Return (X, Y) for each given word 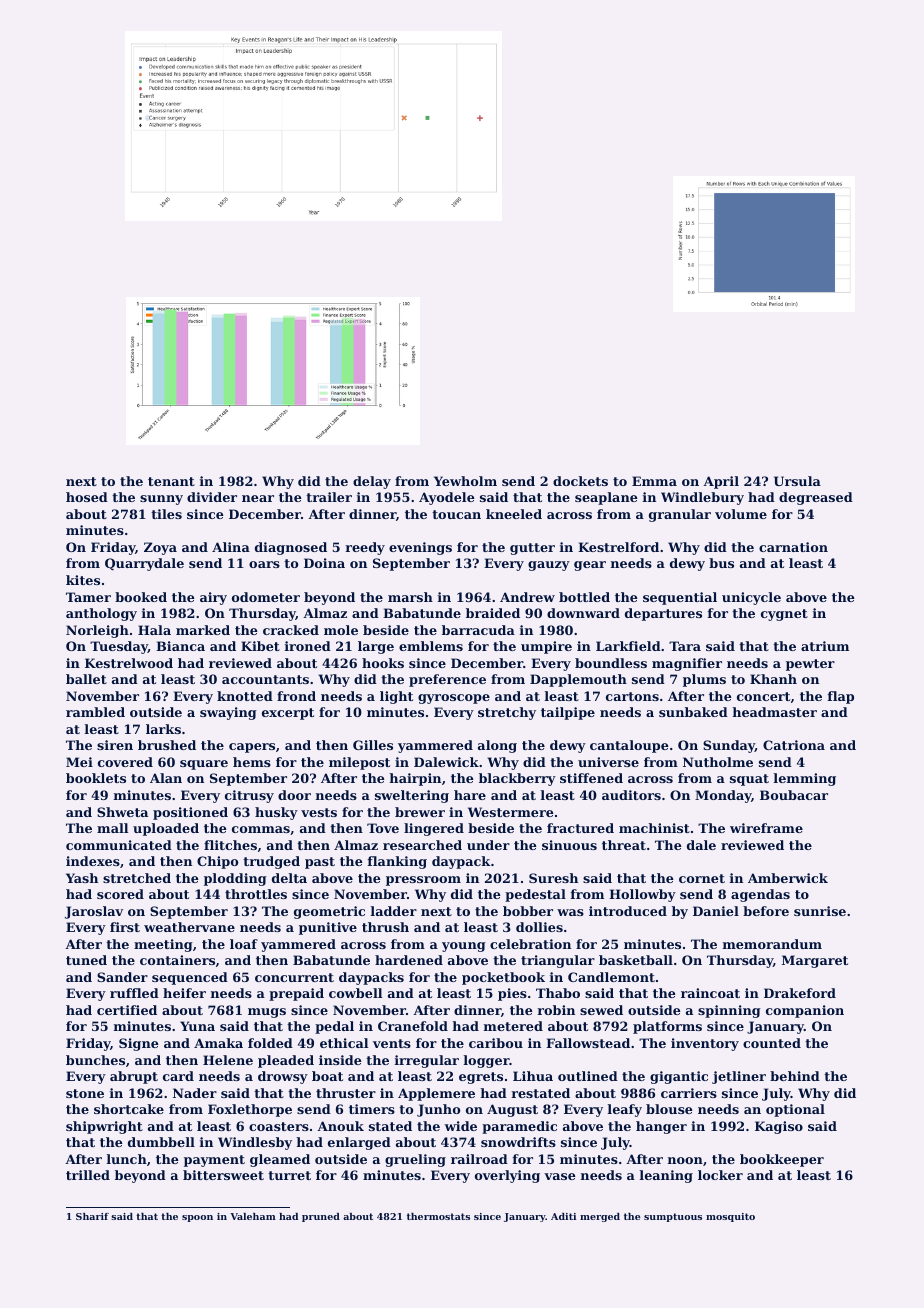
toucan (456, 514)
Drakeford (800, 993)
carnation (793, 547)
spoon (197, 1218)
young (464, 947)
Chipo (217, 862)
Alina (231, 547)
